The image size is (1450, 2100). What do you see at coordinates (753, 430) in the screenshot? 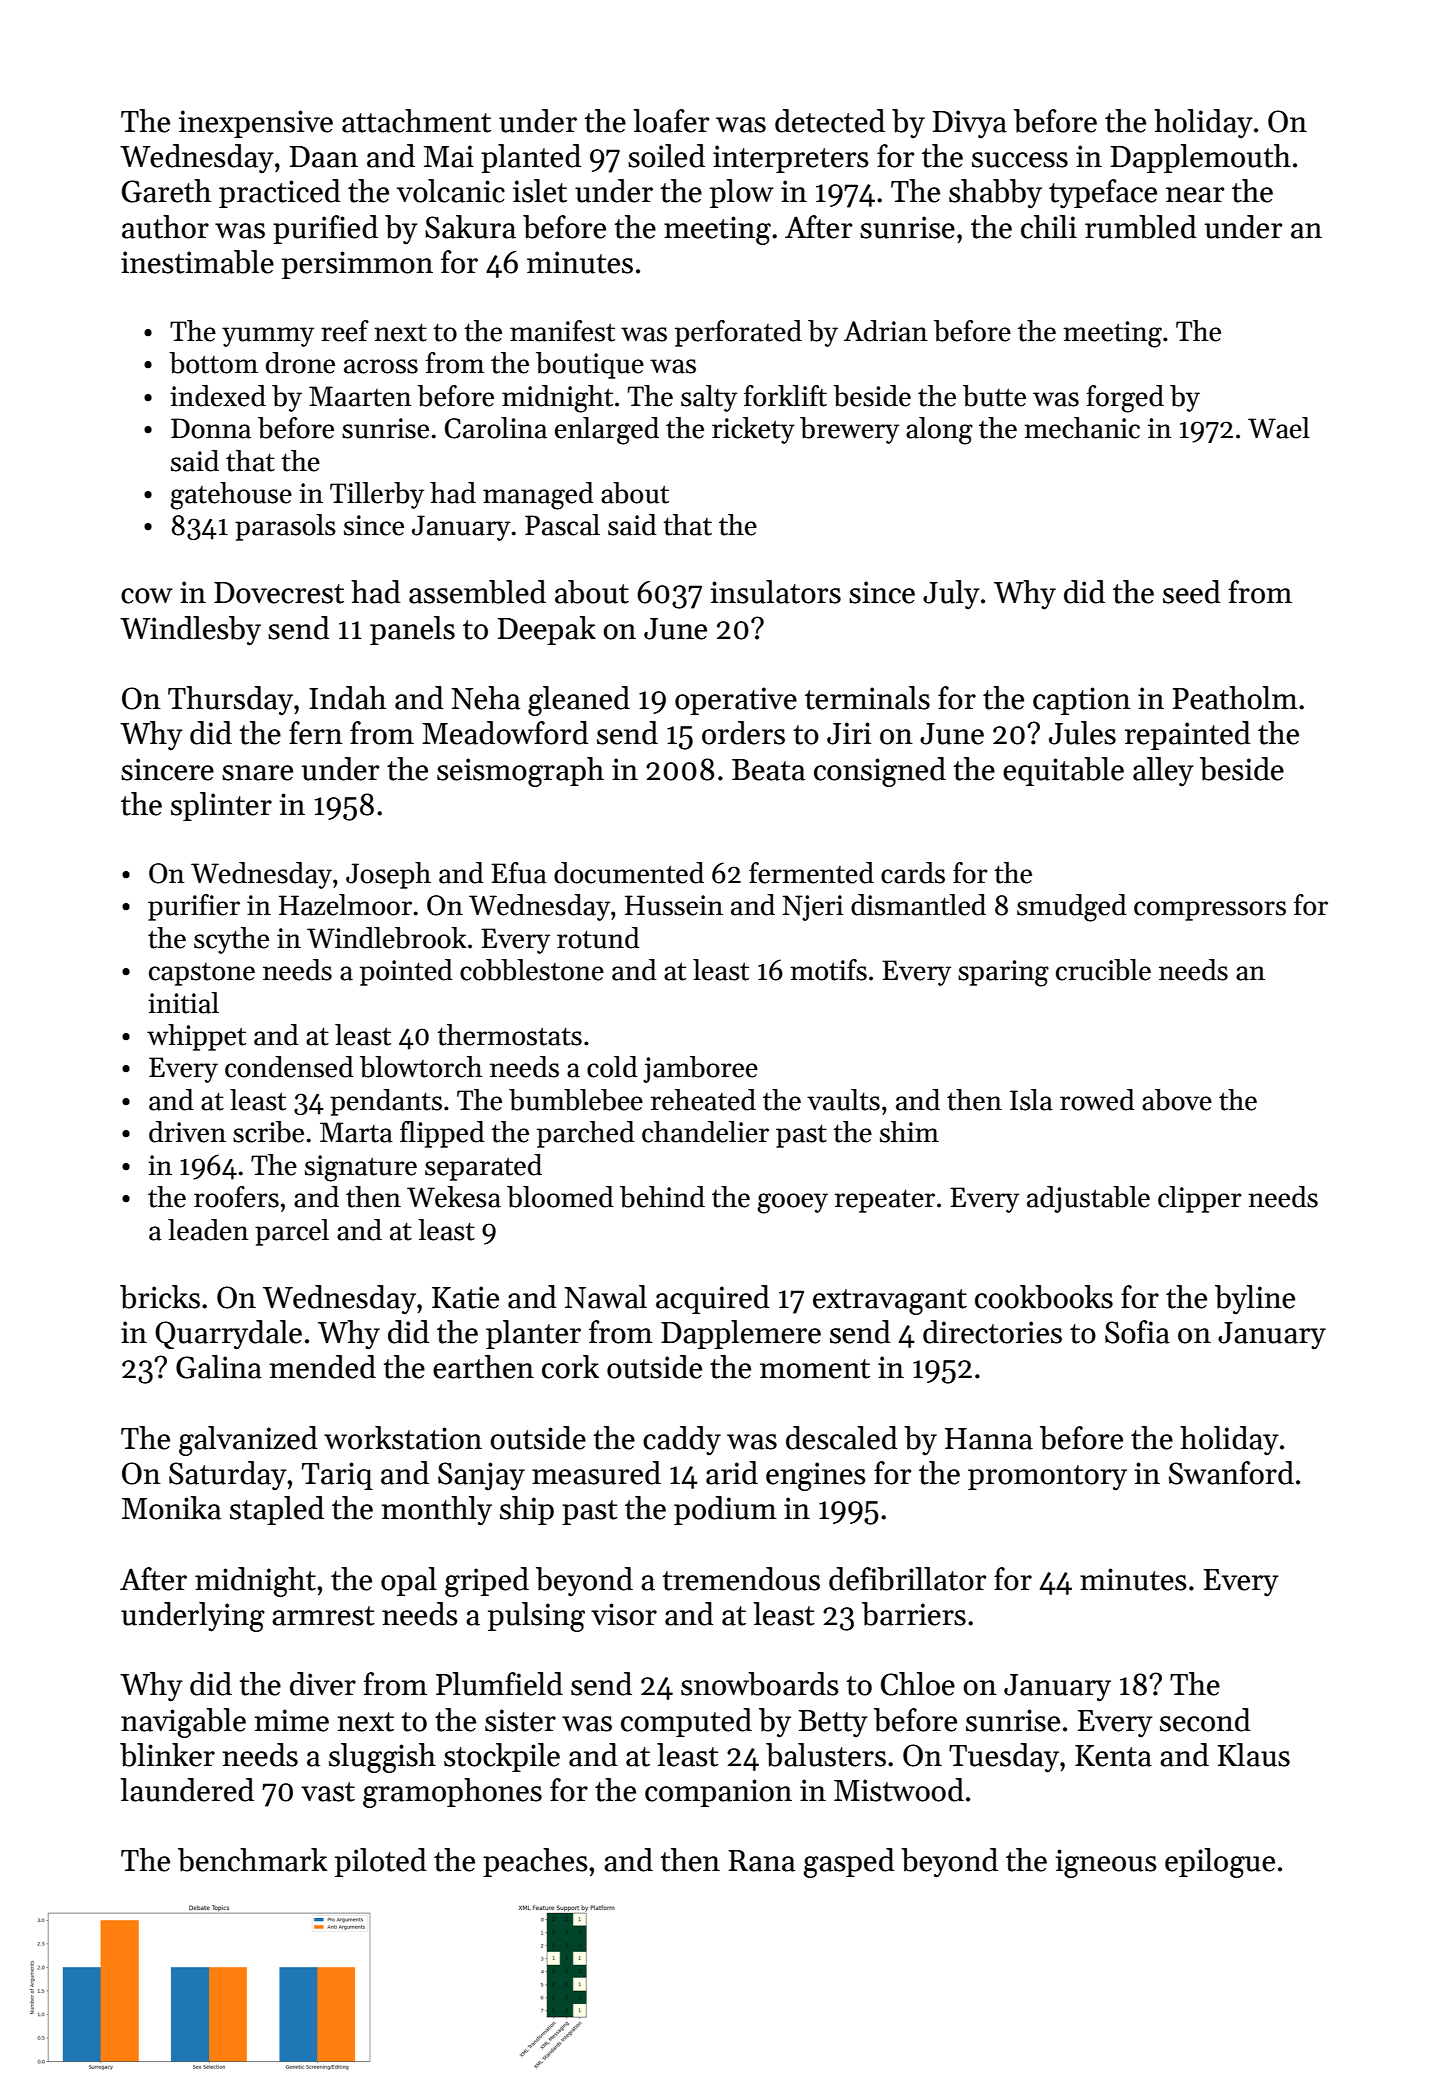
I see `rickety` at bounding box center [753, 430].
